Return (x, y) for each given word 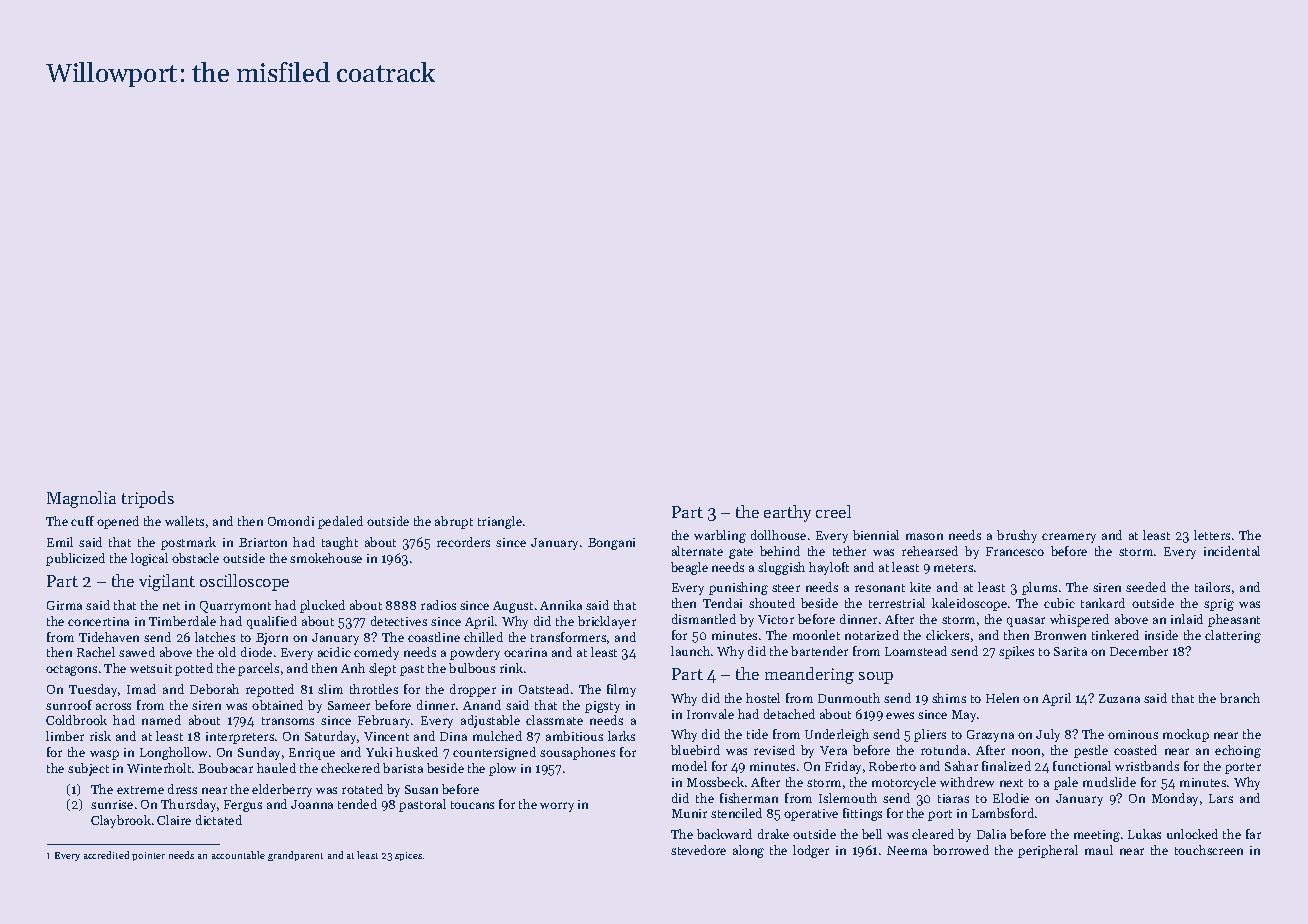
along (748, 851)
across (113, 706)
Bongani (611, 544)
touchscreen (1209, 850)
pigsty (602, 707)
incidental (1232, 551)
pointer (148, 856)
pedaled (340, 522)
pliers (930, 735)
